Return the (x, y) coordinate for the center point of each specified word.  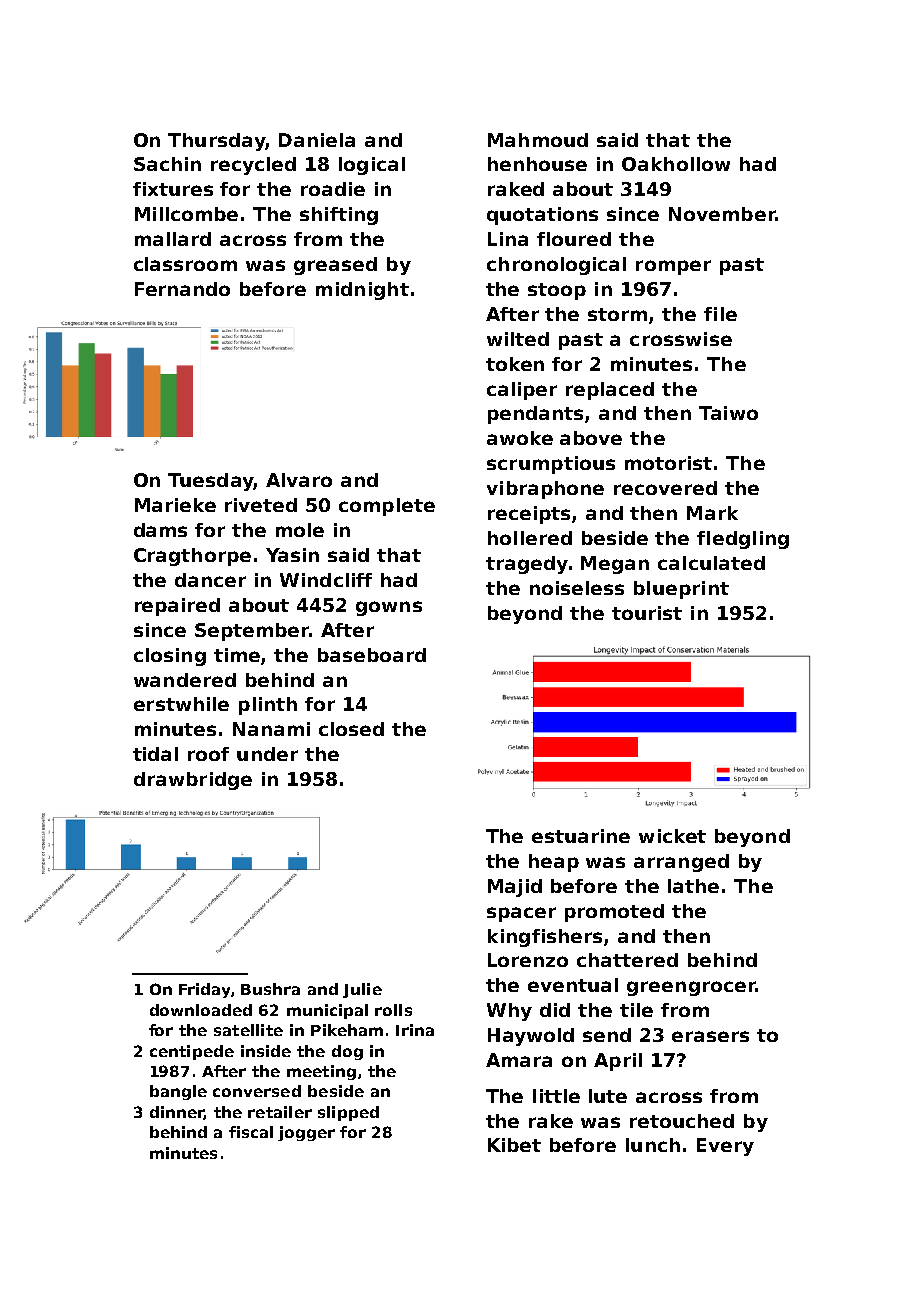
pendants (535, 415)
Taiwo (728, 413)
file (720, 314)
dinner (177, 1113)
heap (554, 863)
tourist (647, 613)
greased (335, 266)
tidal (155, 754)
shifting (339, 216)
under (267, 754)
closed (351, 729)
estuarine (581, 836)
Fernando (182, 289)
